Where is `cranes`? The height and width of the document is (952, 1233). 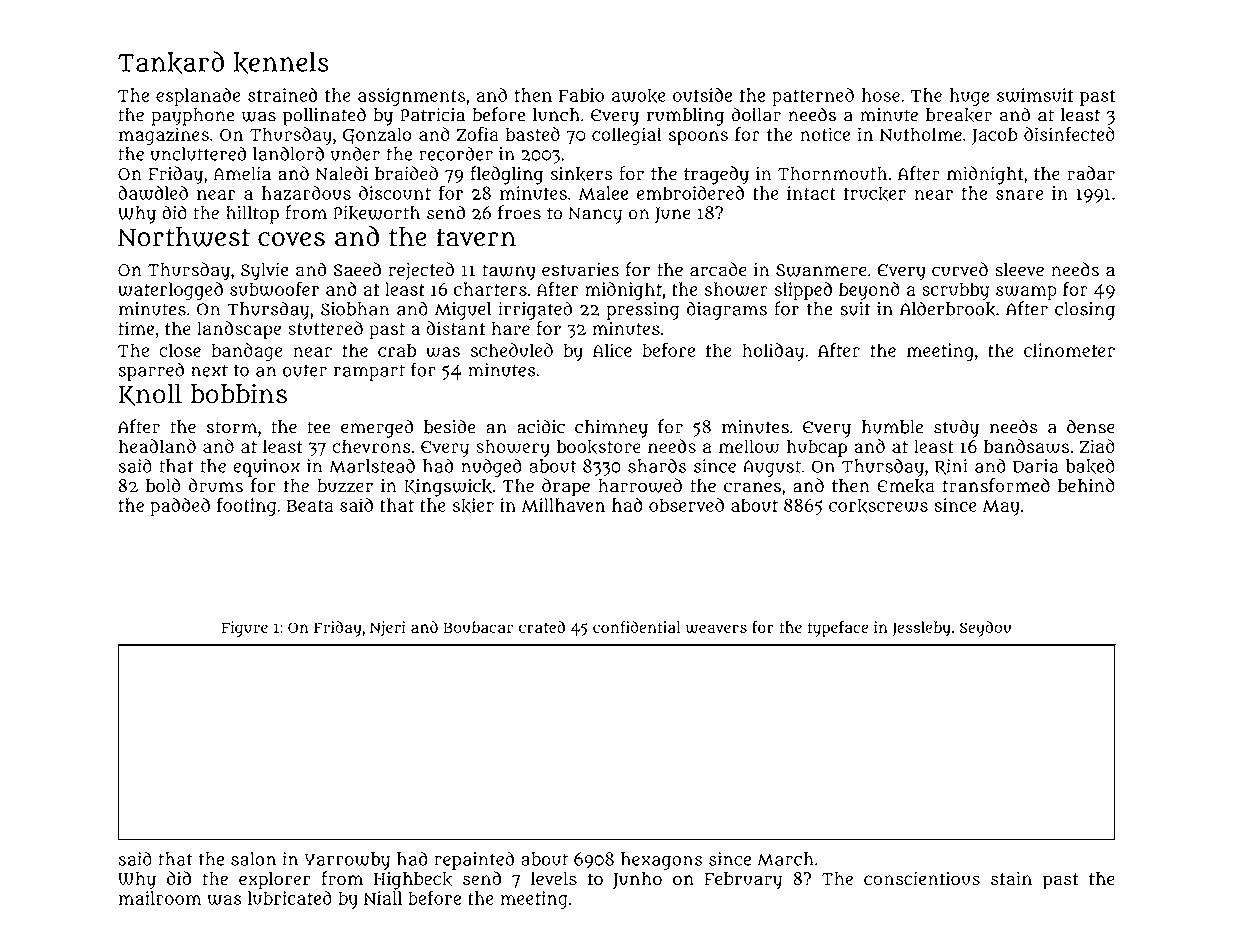 cranes is located at coordinates (752, 487).
